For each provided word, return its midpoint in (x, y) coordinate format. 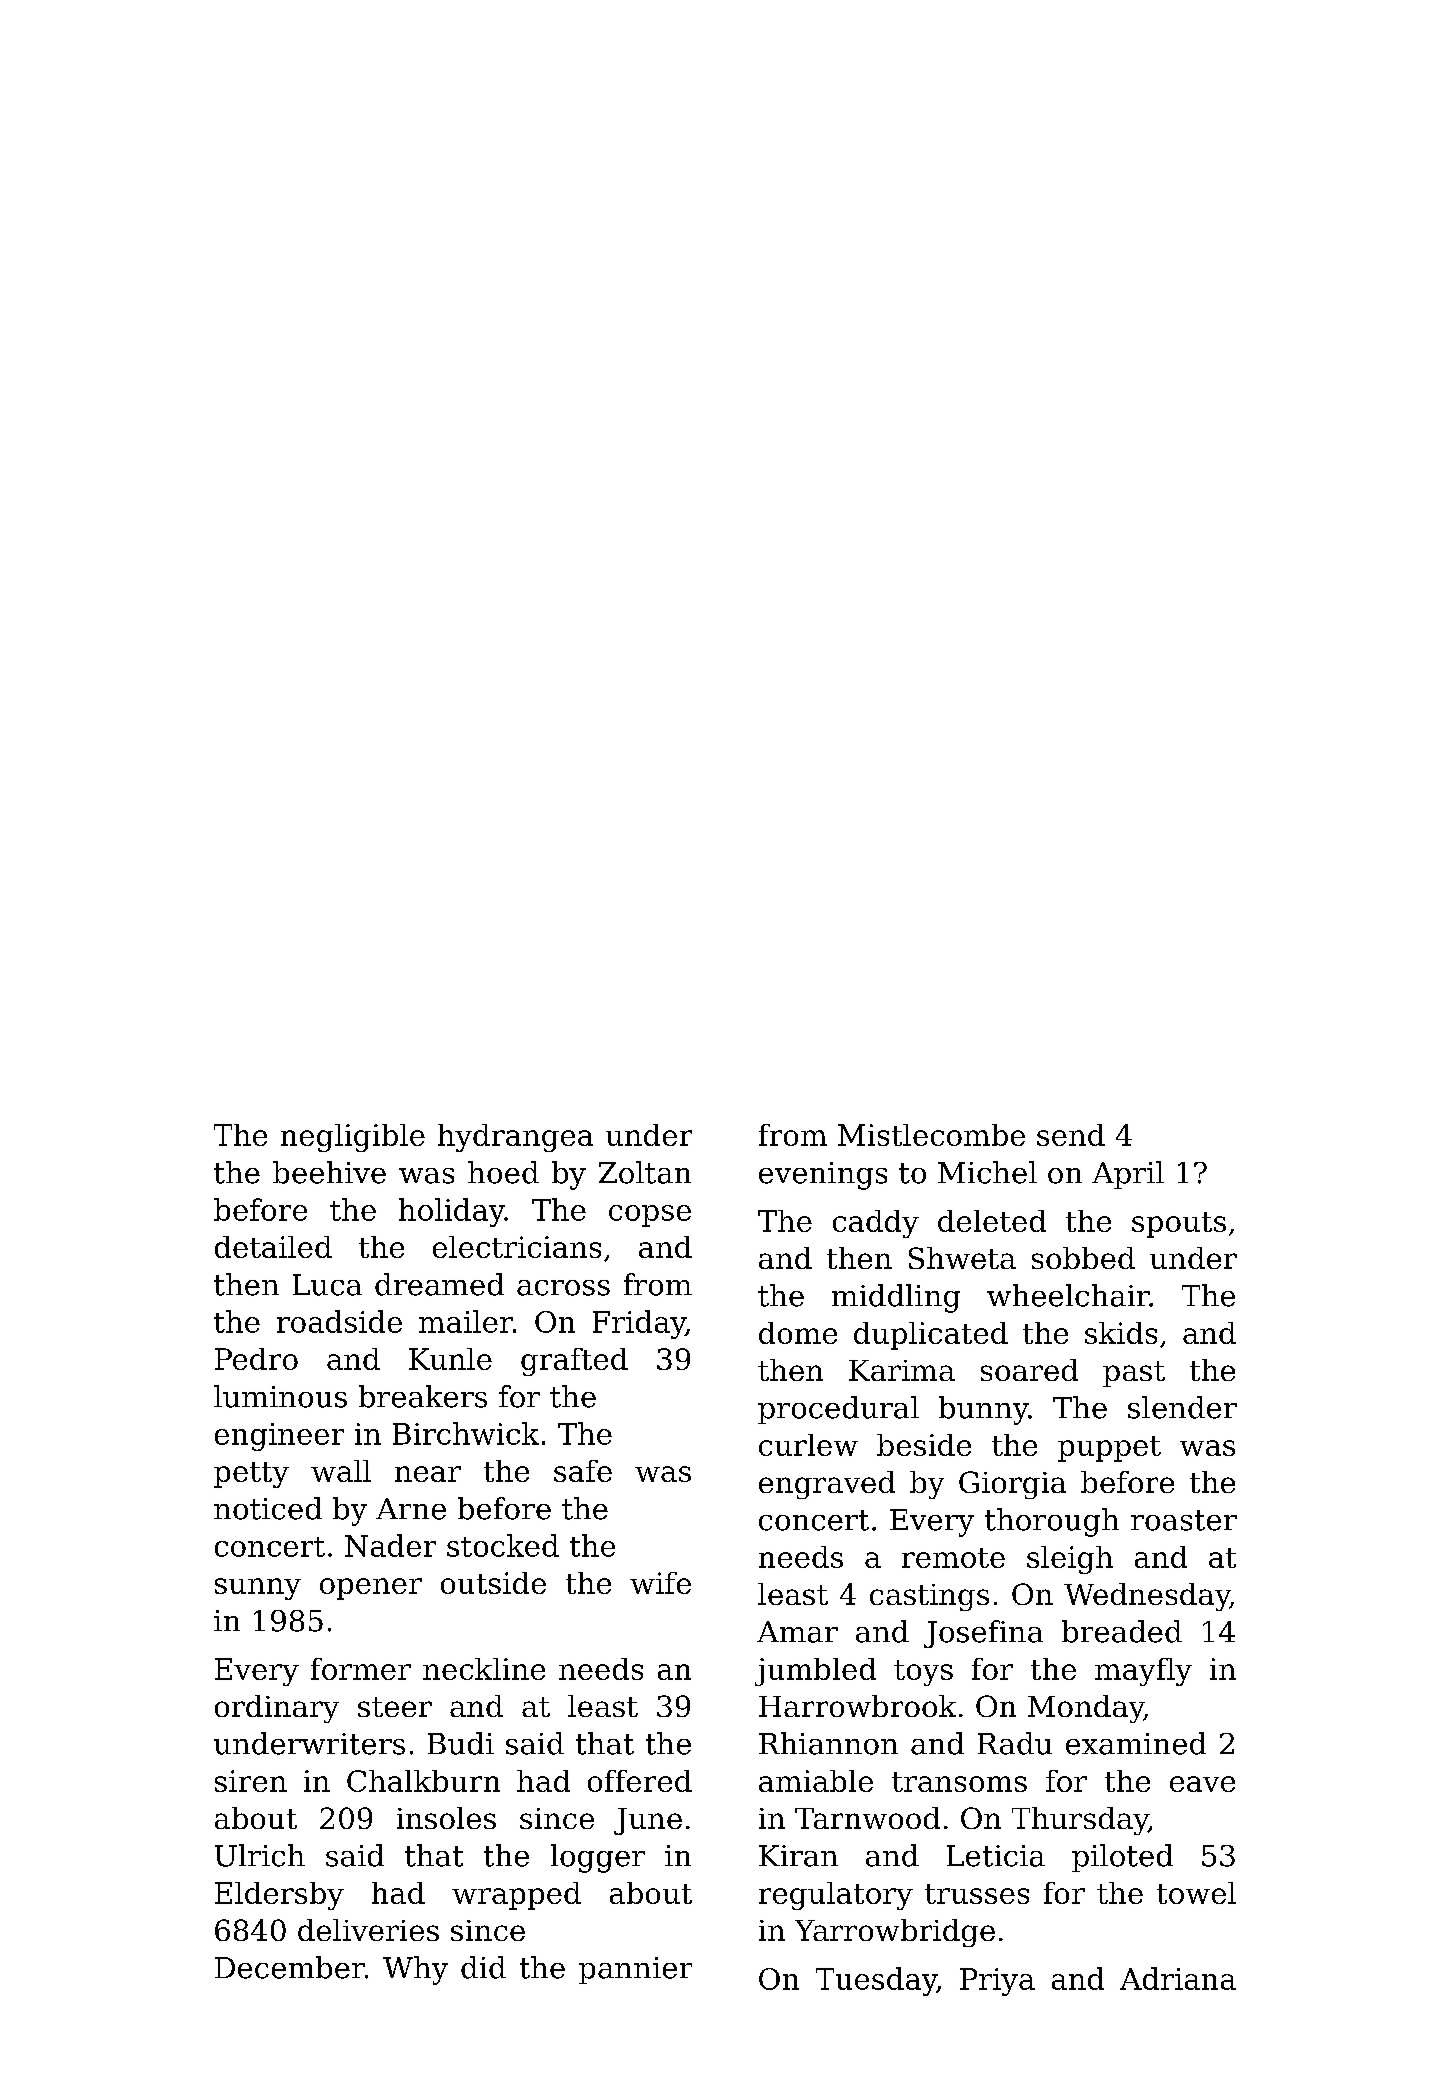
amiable (816, 1781)
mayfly (1143, 1672)
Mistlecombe (931, 1135)
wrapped (516, 1896)
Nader (390, 1545)
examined (1136, 1743)
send (1071, 1135)
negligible (353, 1138)
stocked (503, 1545)
